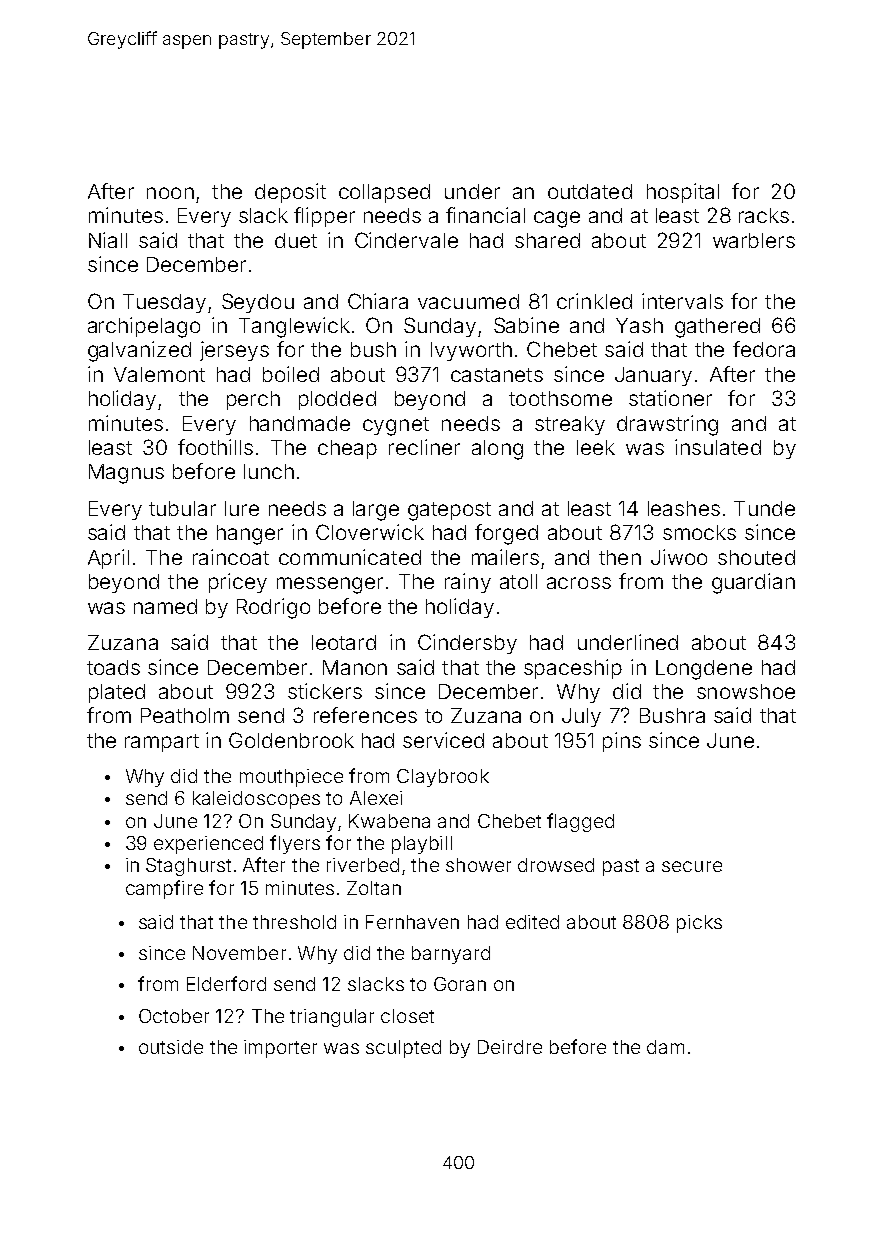  Describe the element at coordinates (532, 922) in the screenshot. I see `edited` at that location.
